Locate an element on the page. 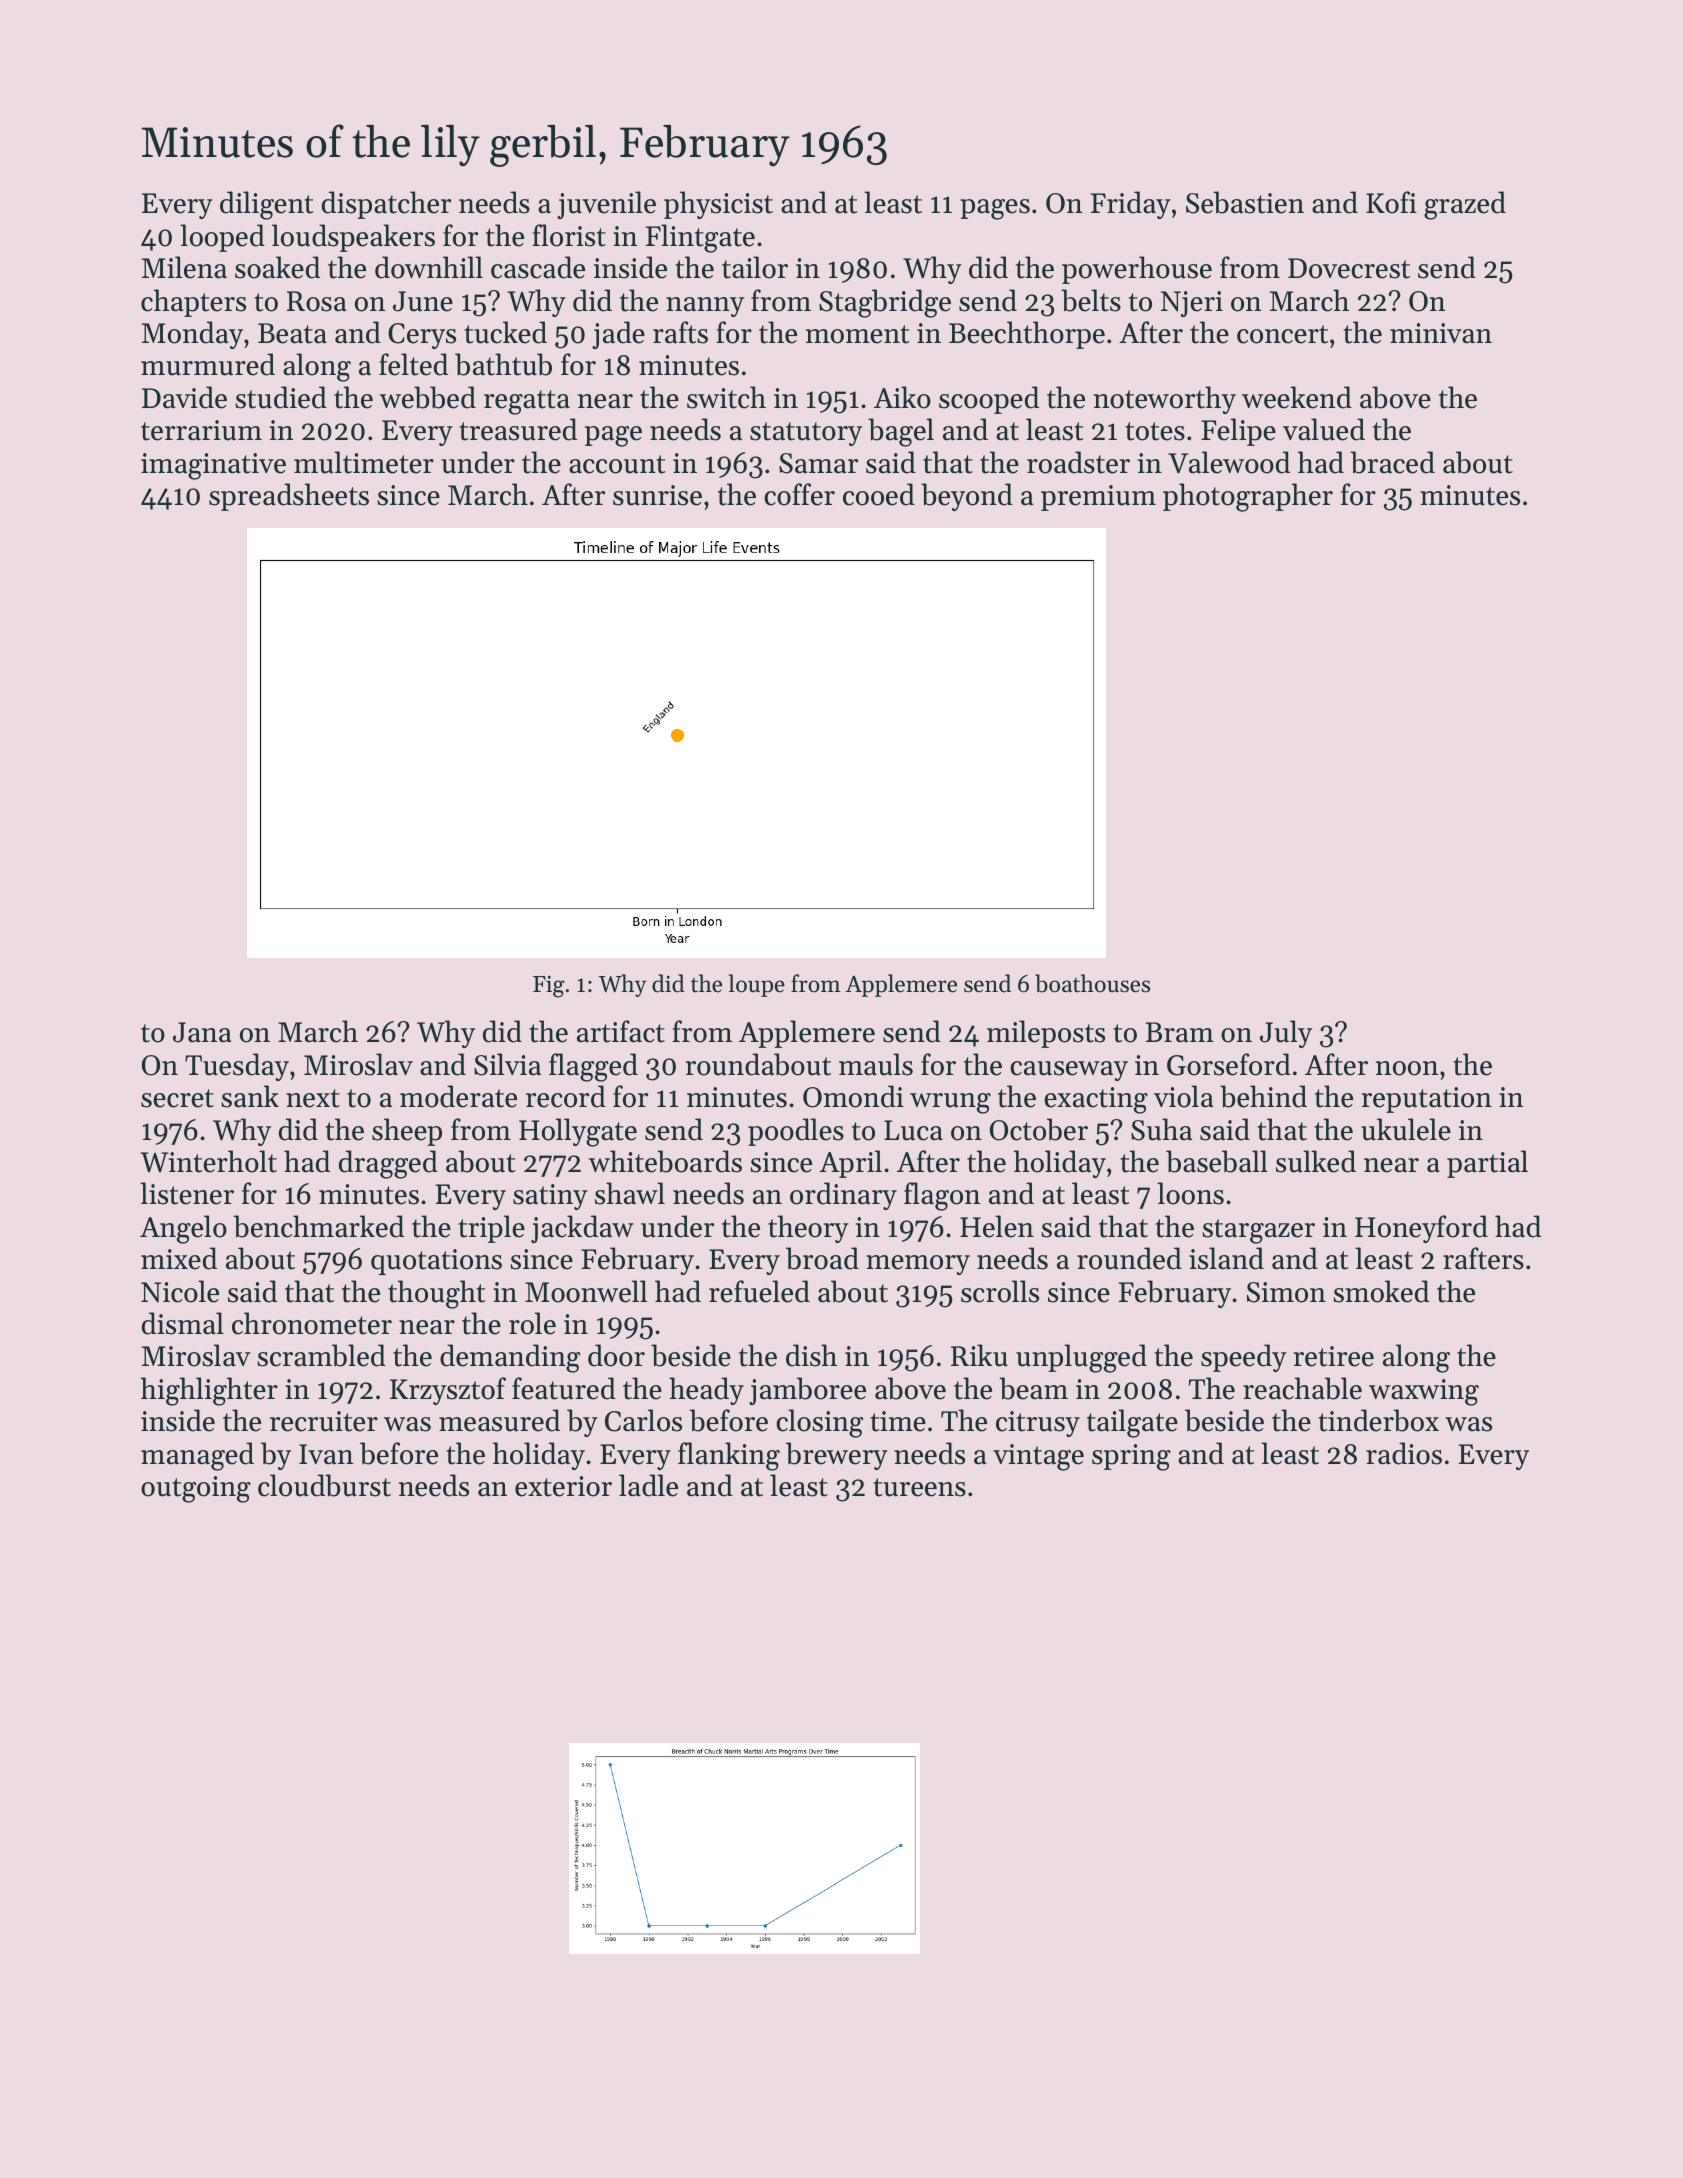  dispatcher is located at coordinates (386, 205).
